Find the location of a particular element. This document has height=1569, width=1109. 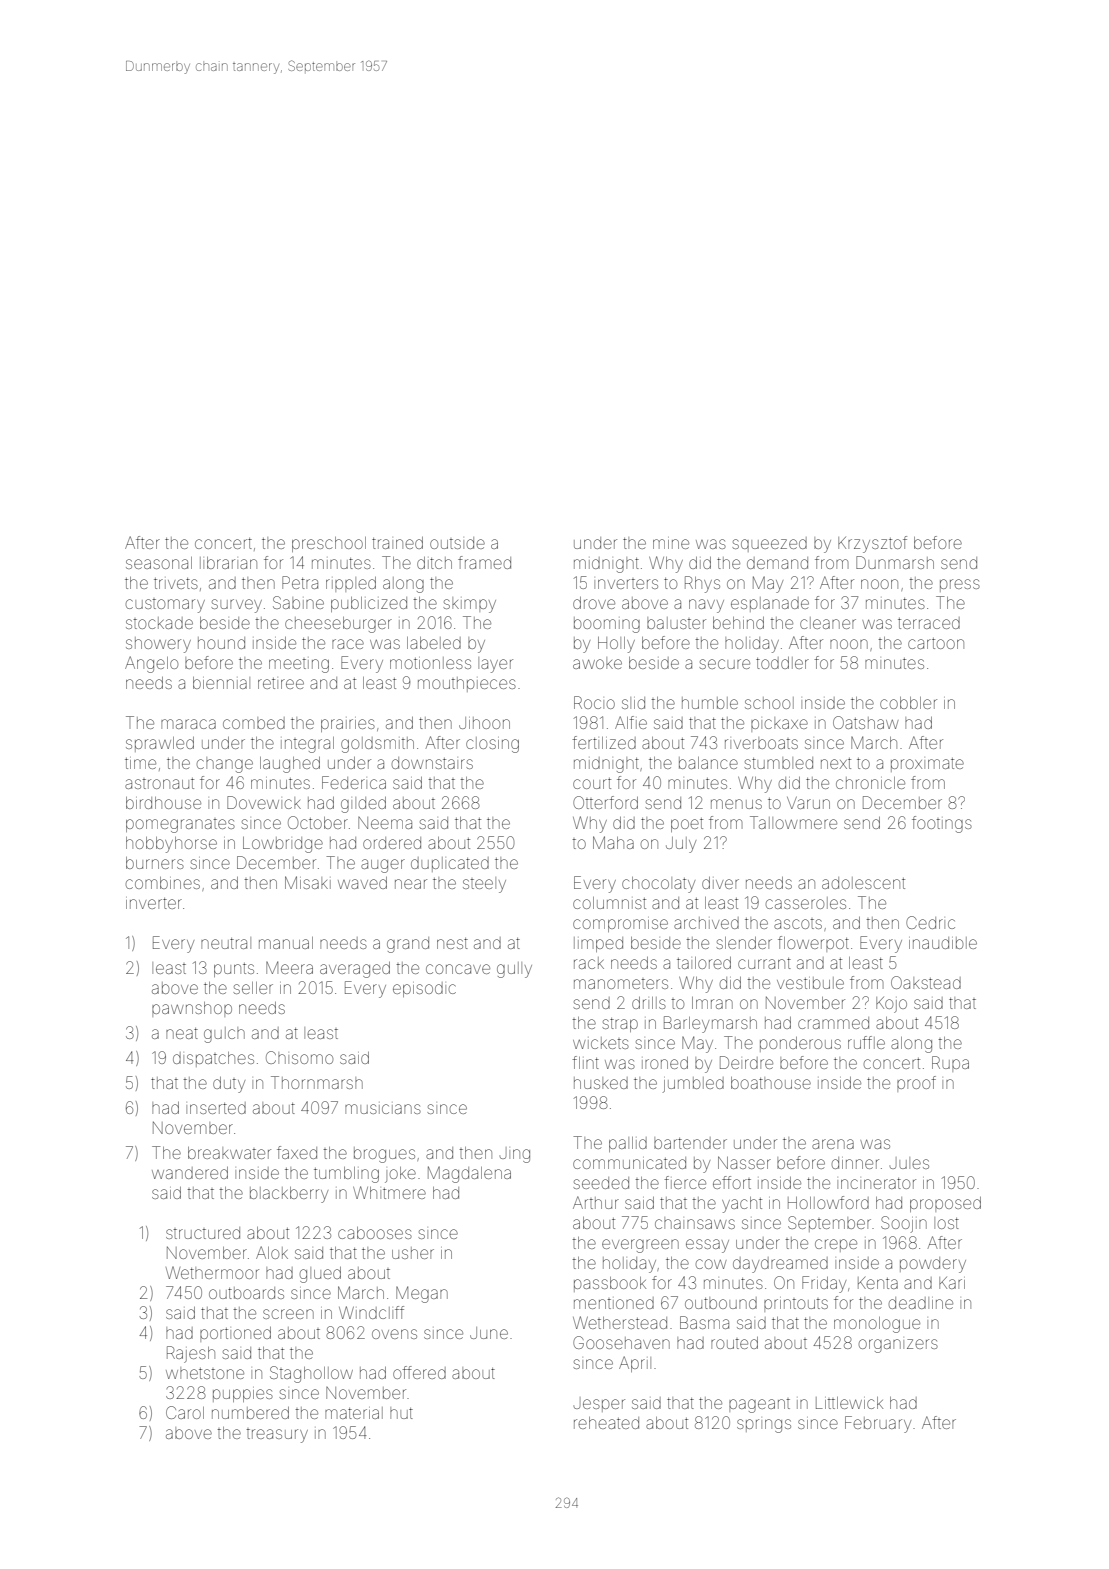

customary is located at coordinates (165, 606).
